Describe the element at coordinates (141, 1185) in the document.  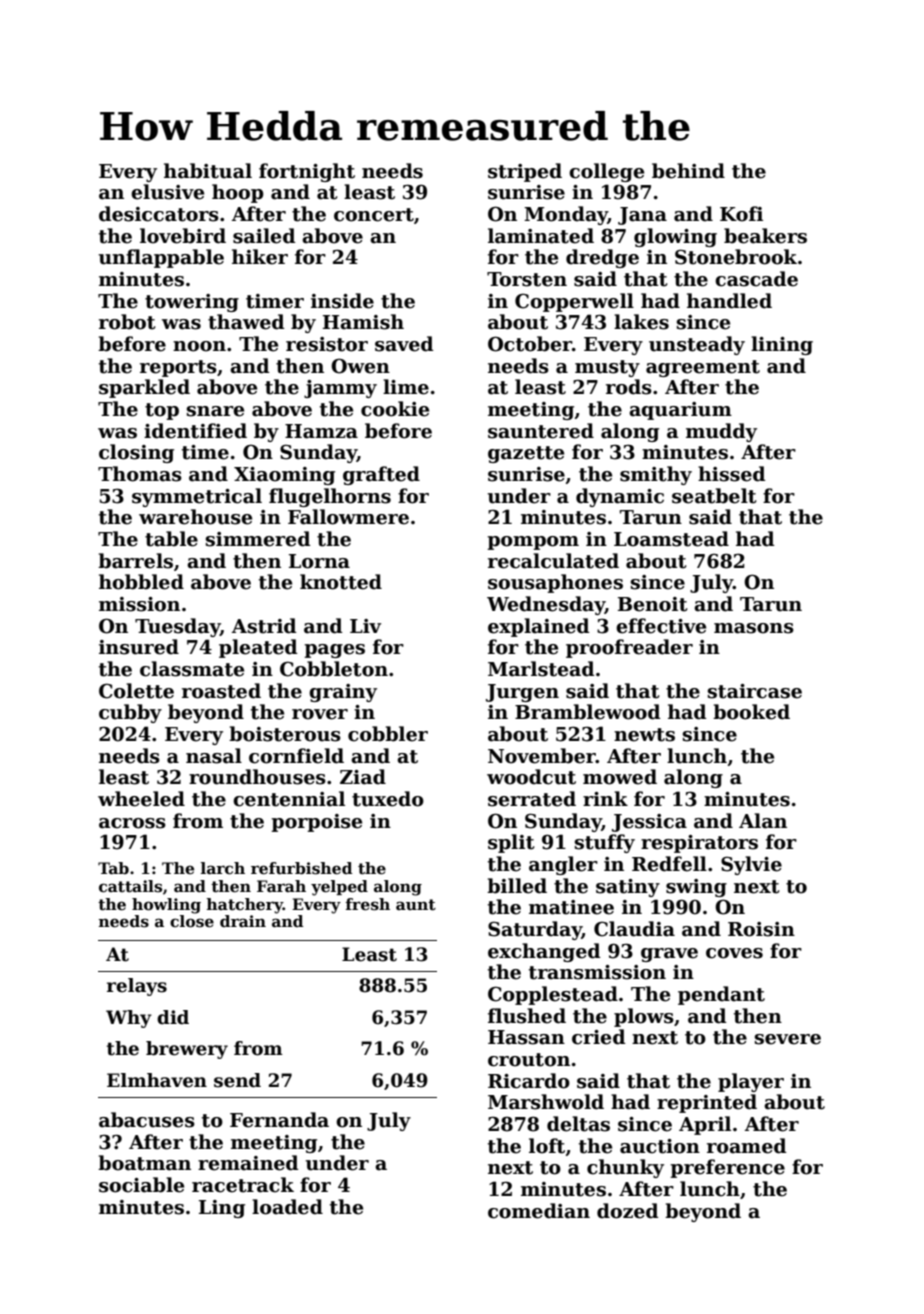
I see `sociable` at that location.
